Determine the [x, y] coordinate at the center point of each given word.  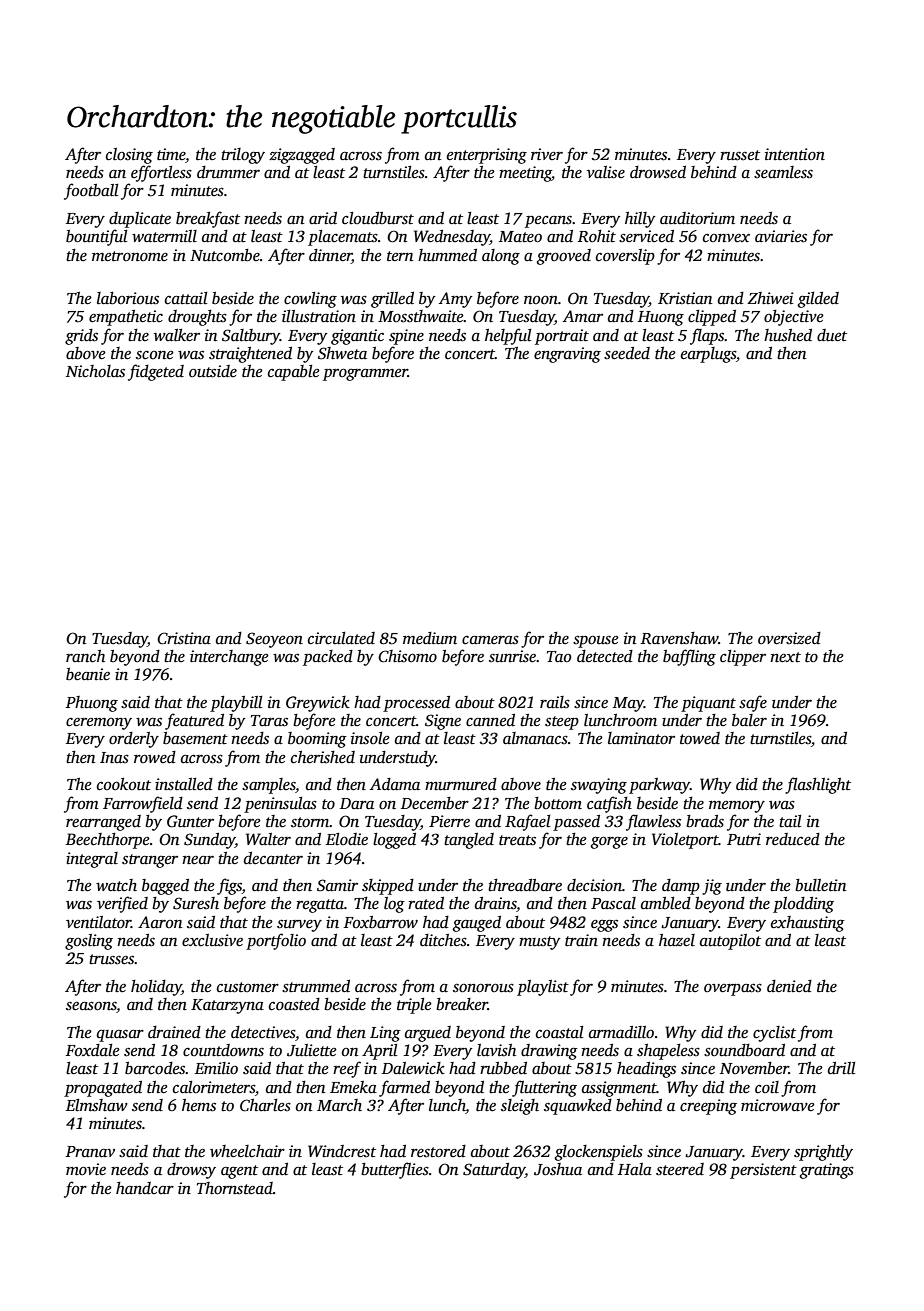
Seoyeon [274, 640]
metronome [130, 256]
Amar [583, 316]
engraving [567, 355]
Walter [268, 839]
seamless [783, 172]
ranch [85, 656]
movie [86, 1169]
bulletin [821, 885]
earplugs [708, 355]
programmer [365, 374]
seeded [627, 353]
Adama [395, 784]
